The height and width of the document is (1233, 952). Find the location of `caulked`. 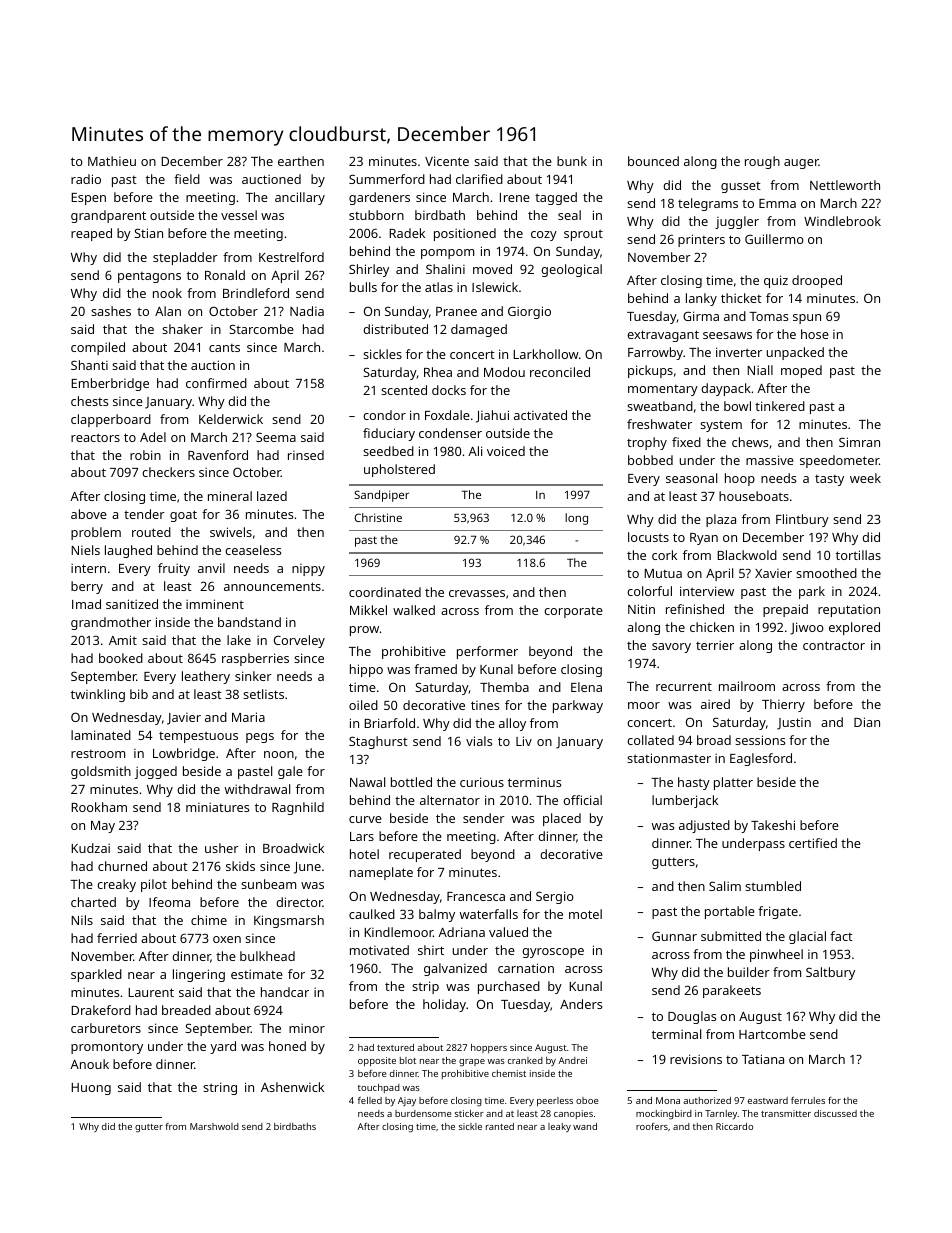

caulked is located at coordinates (372, 914).
